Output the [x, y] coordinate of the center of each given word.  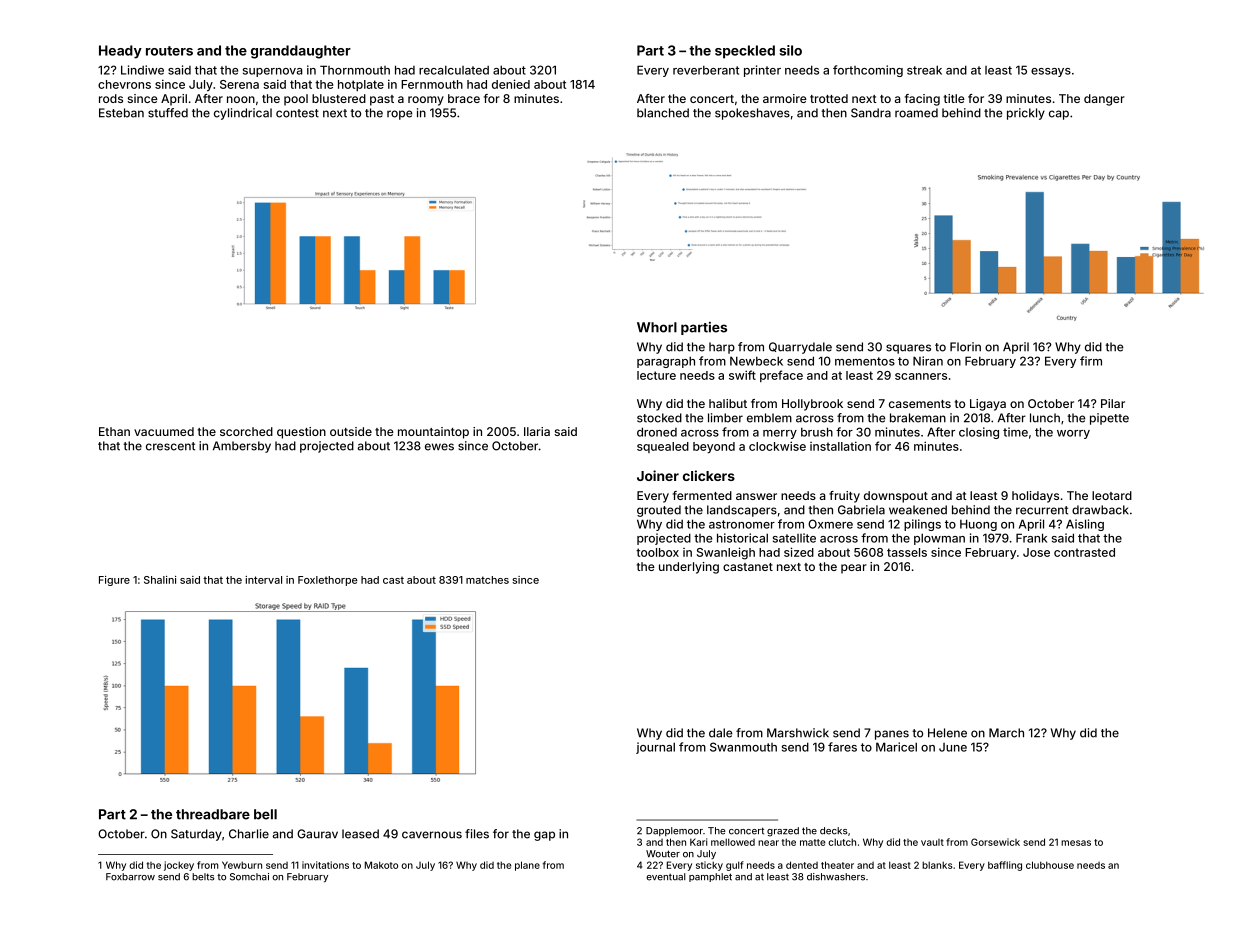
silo [791, 50]
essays [1051, 72]
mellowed [733, 842]
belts [203, 877]
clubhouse [1050, 865]
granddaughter [301, 52]
